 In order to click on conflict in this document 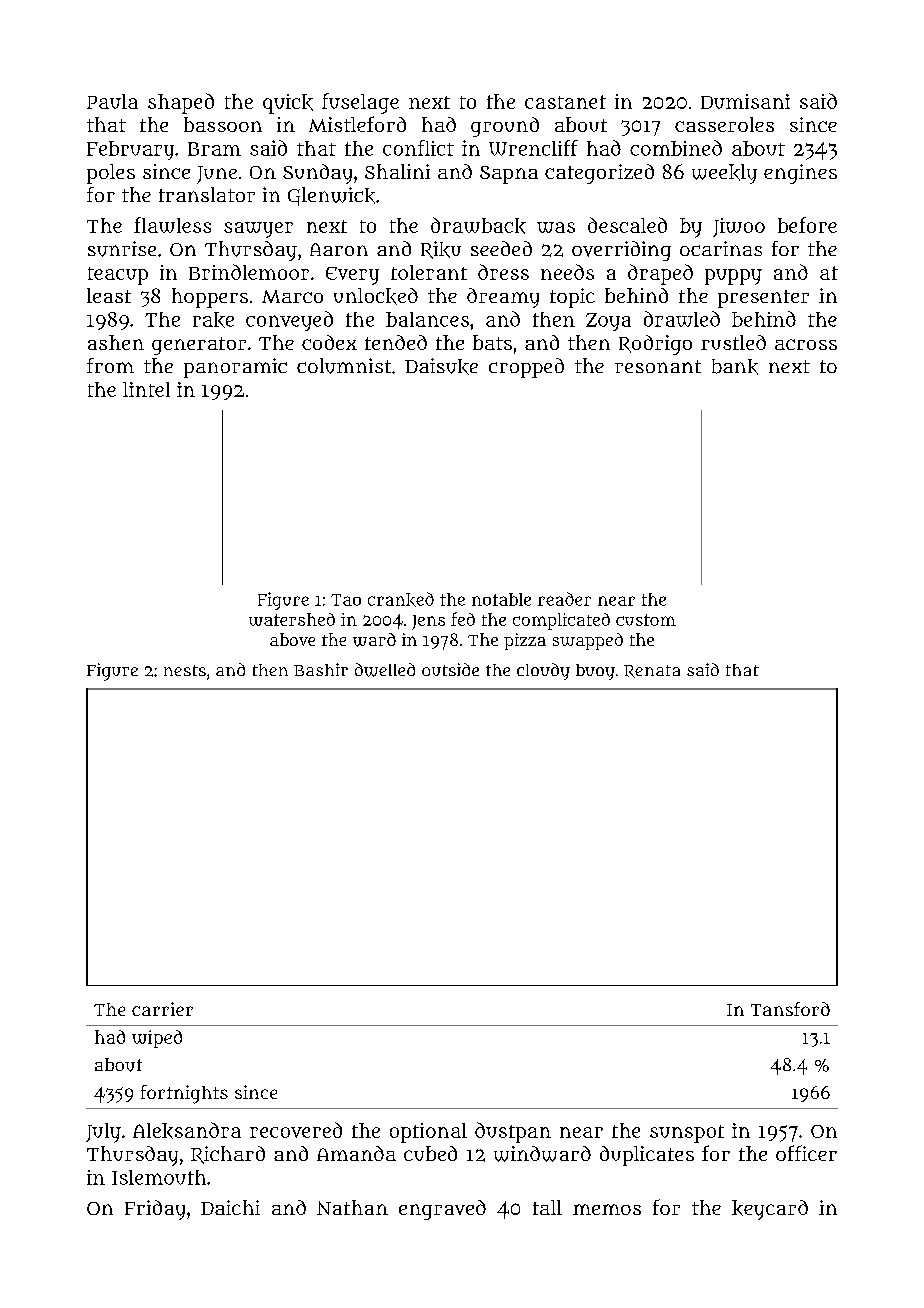, I will do `click(418, 148)`.
